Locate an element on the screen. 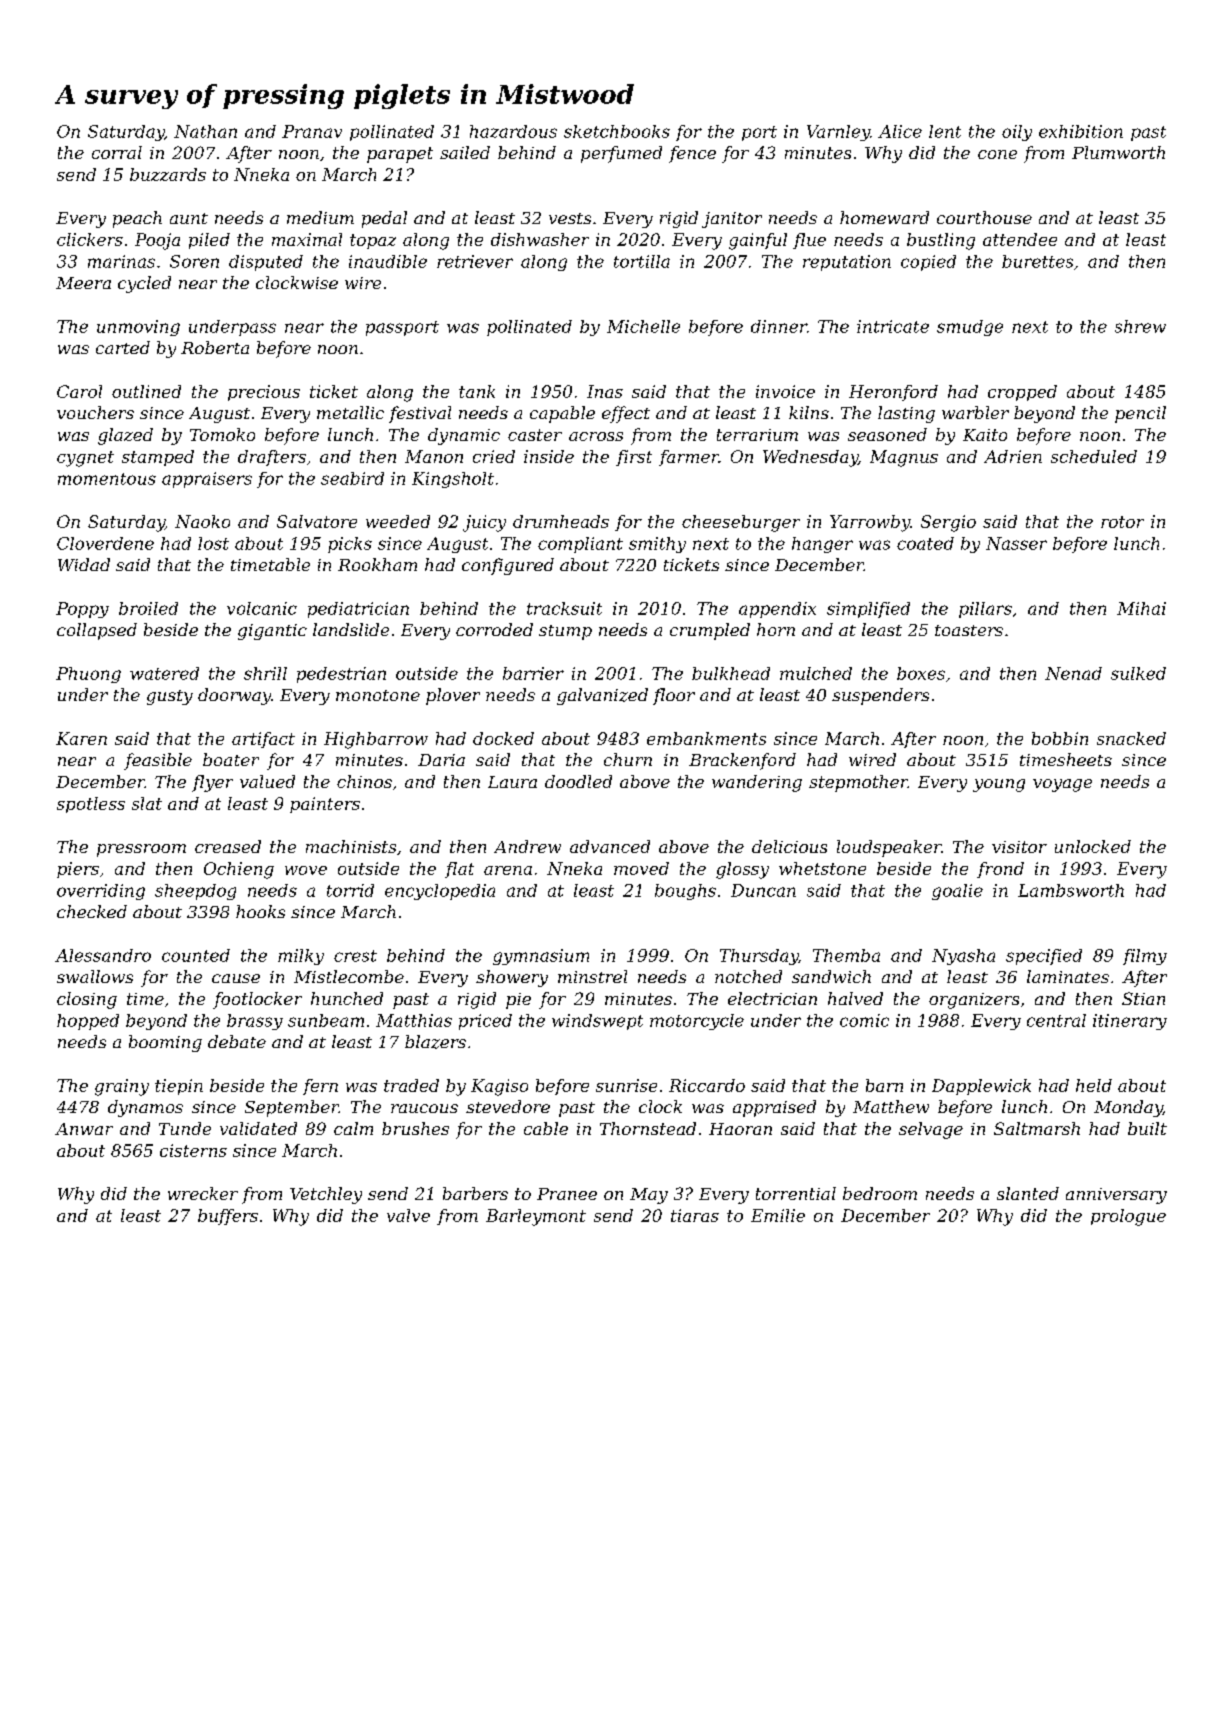  May is located at coordinates (649, 1196).
